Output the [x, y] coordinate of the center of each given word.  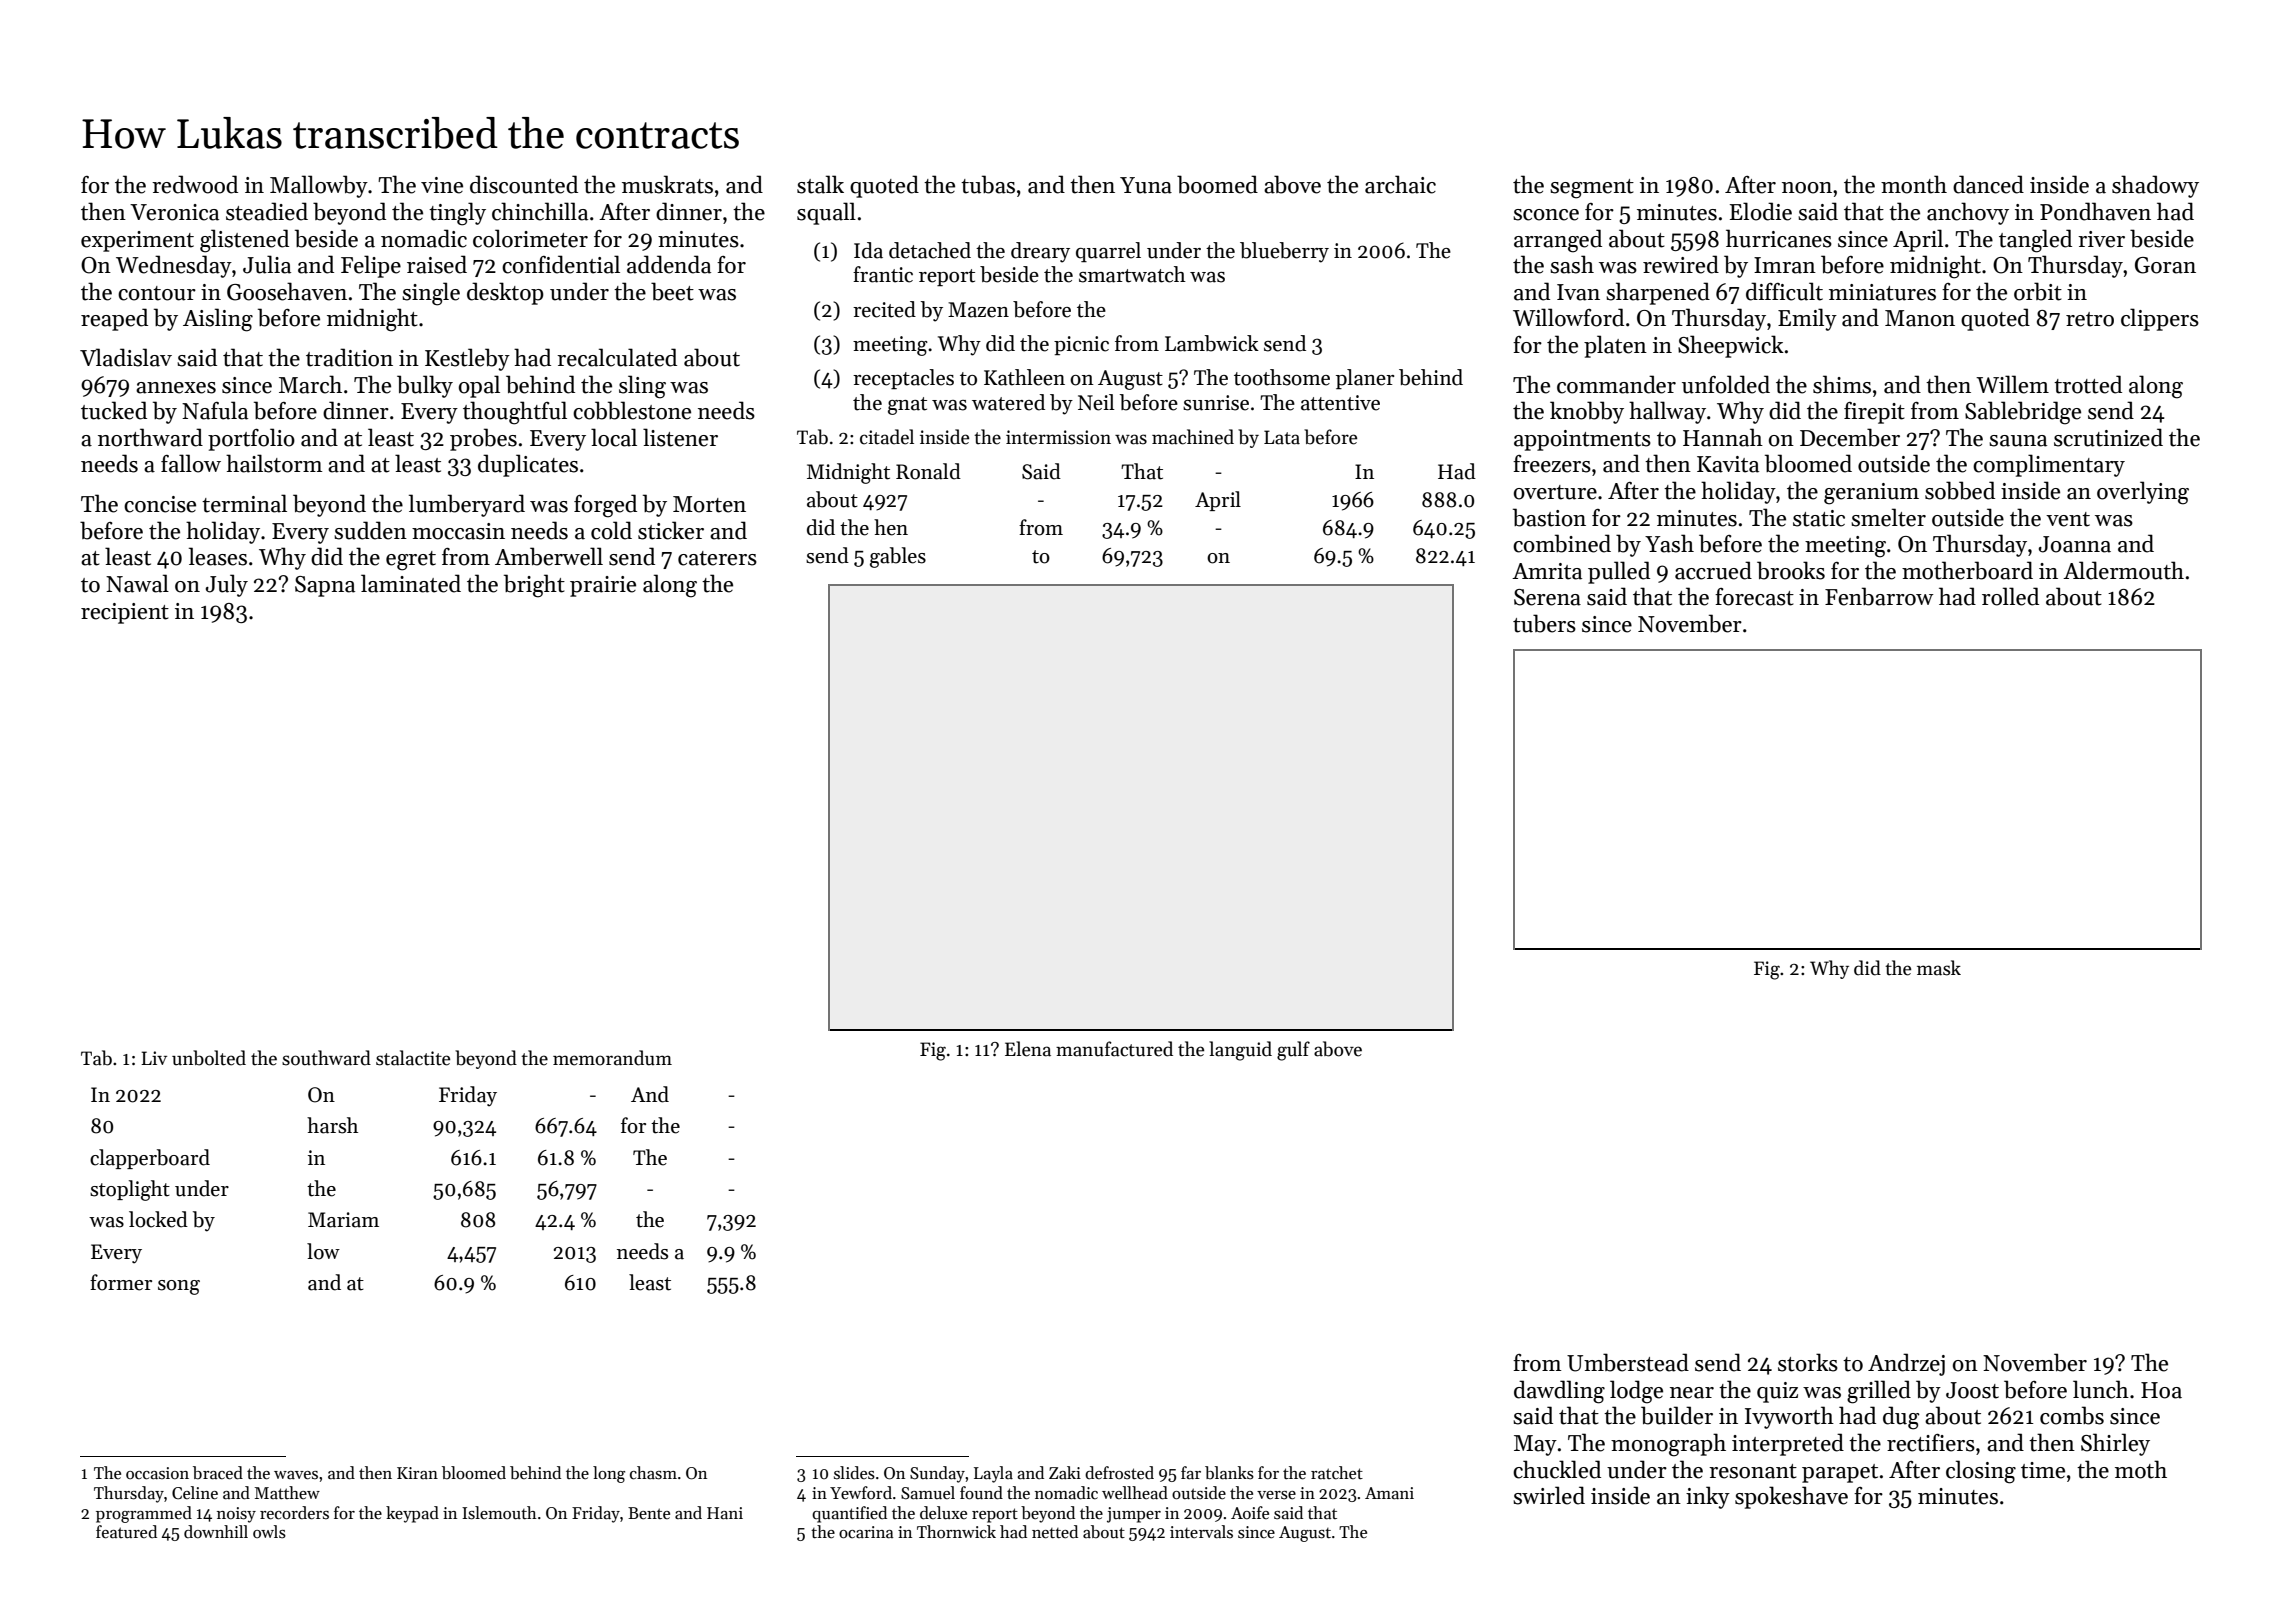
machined [1193, 437]
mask [1939, 968]
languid [1240, 1051]
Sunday [937, 1474]
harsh [332, 1125]
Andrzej [1906, 1364]
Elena [1028, 1049]
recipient [125, 613]
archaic [1400, 184]
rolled [2010, 596]
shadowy [2155, 186]
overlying [2143, 493]
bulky [425, 386]
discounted [524, 184]
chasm [653, 1473]
